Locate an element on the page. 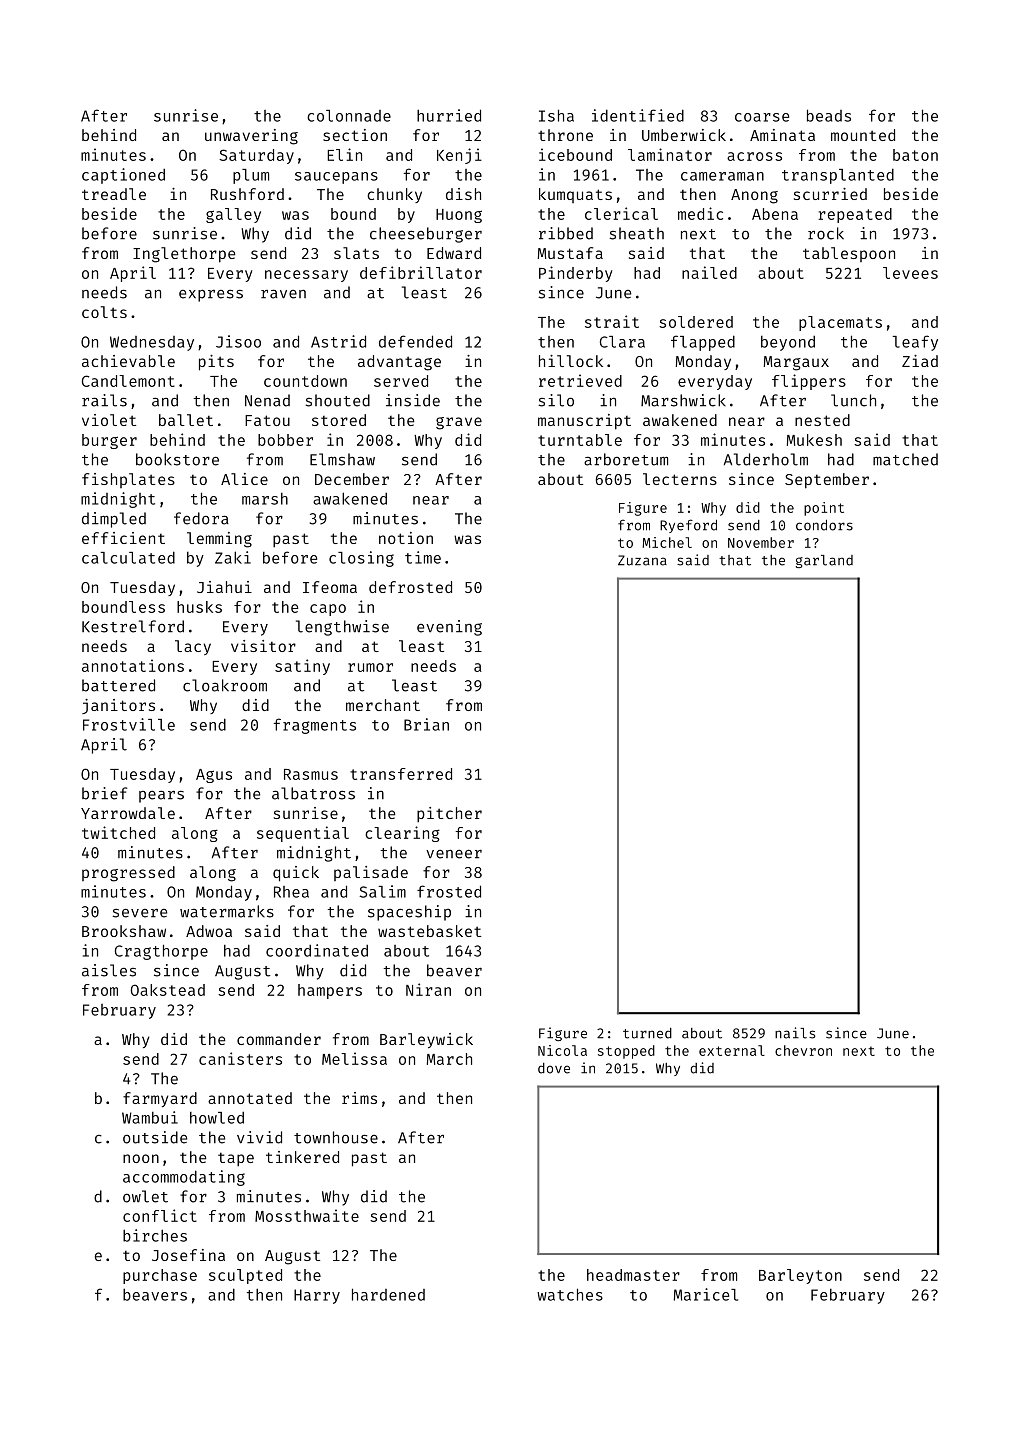 Image resolution: width=1020 pixels, height=1449 pixels. Rhea is located at coordinates (291, 892).
